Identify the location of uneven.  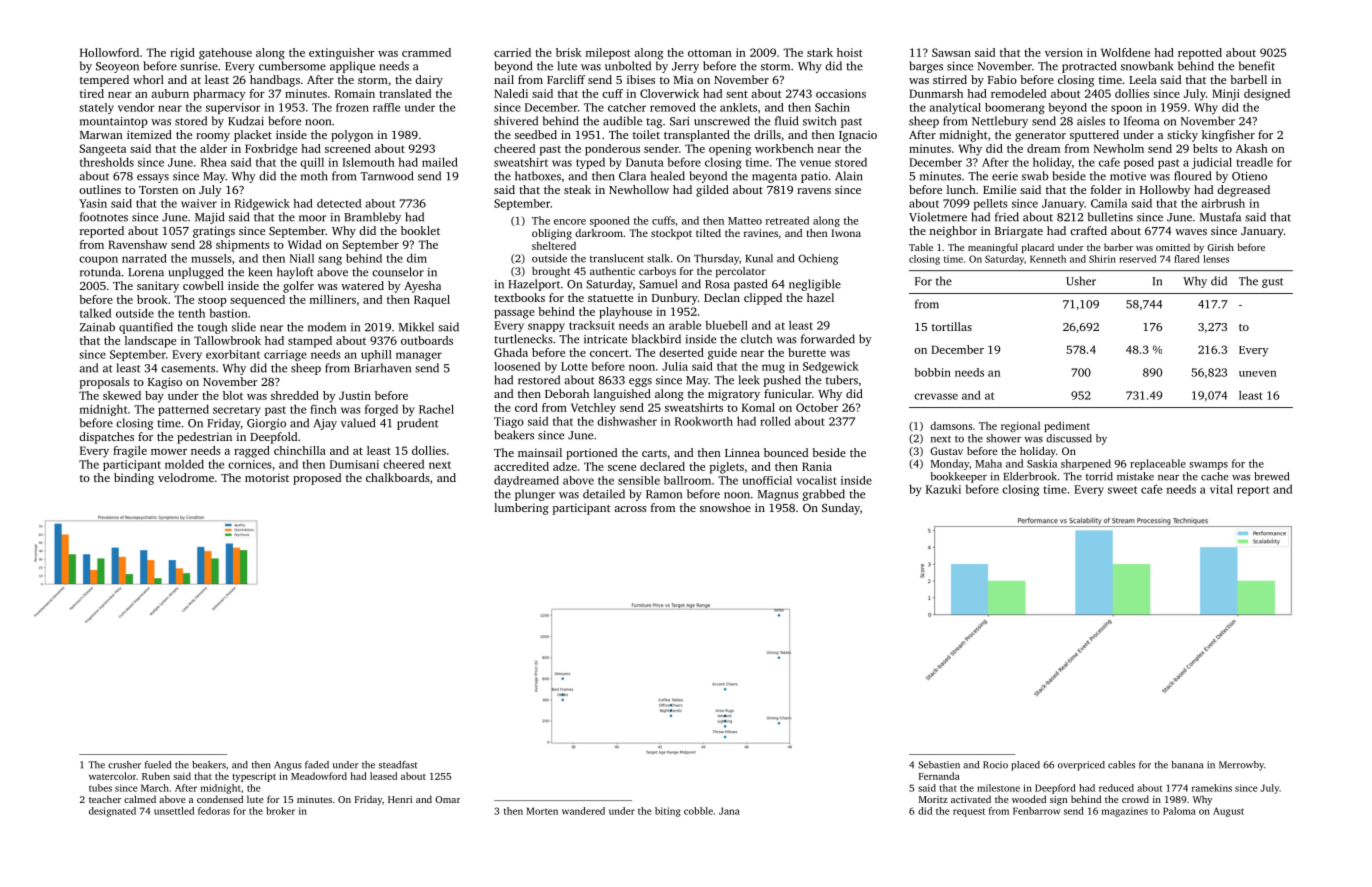
(1257, 373).
